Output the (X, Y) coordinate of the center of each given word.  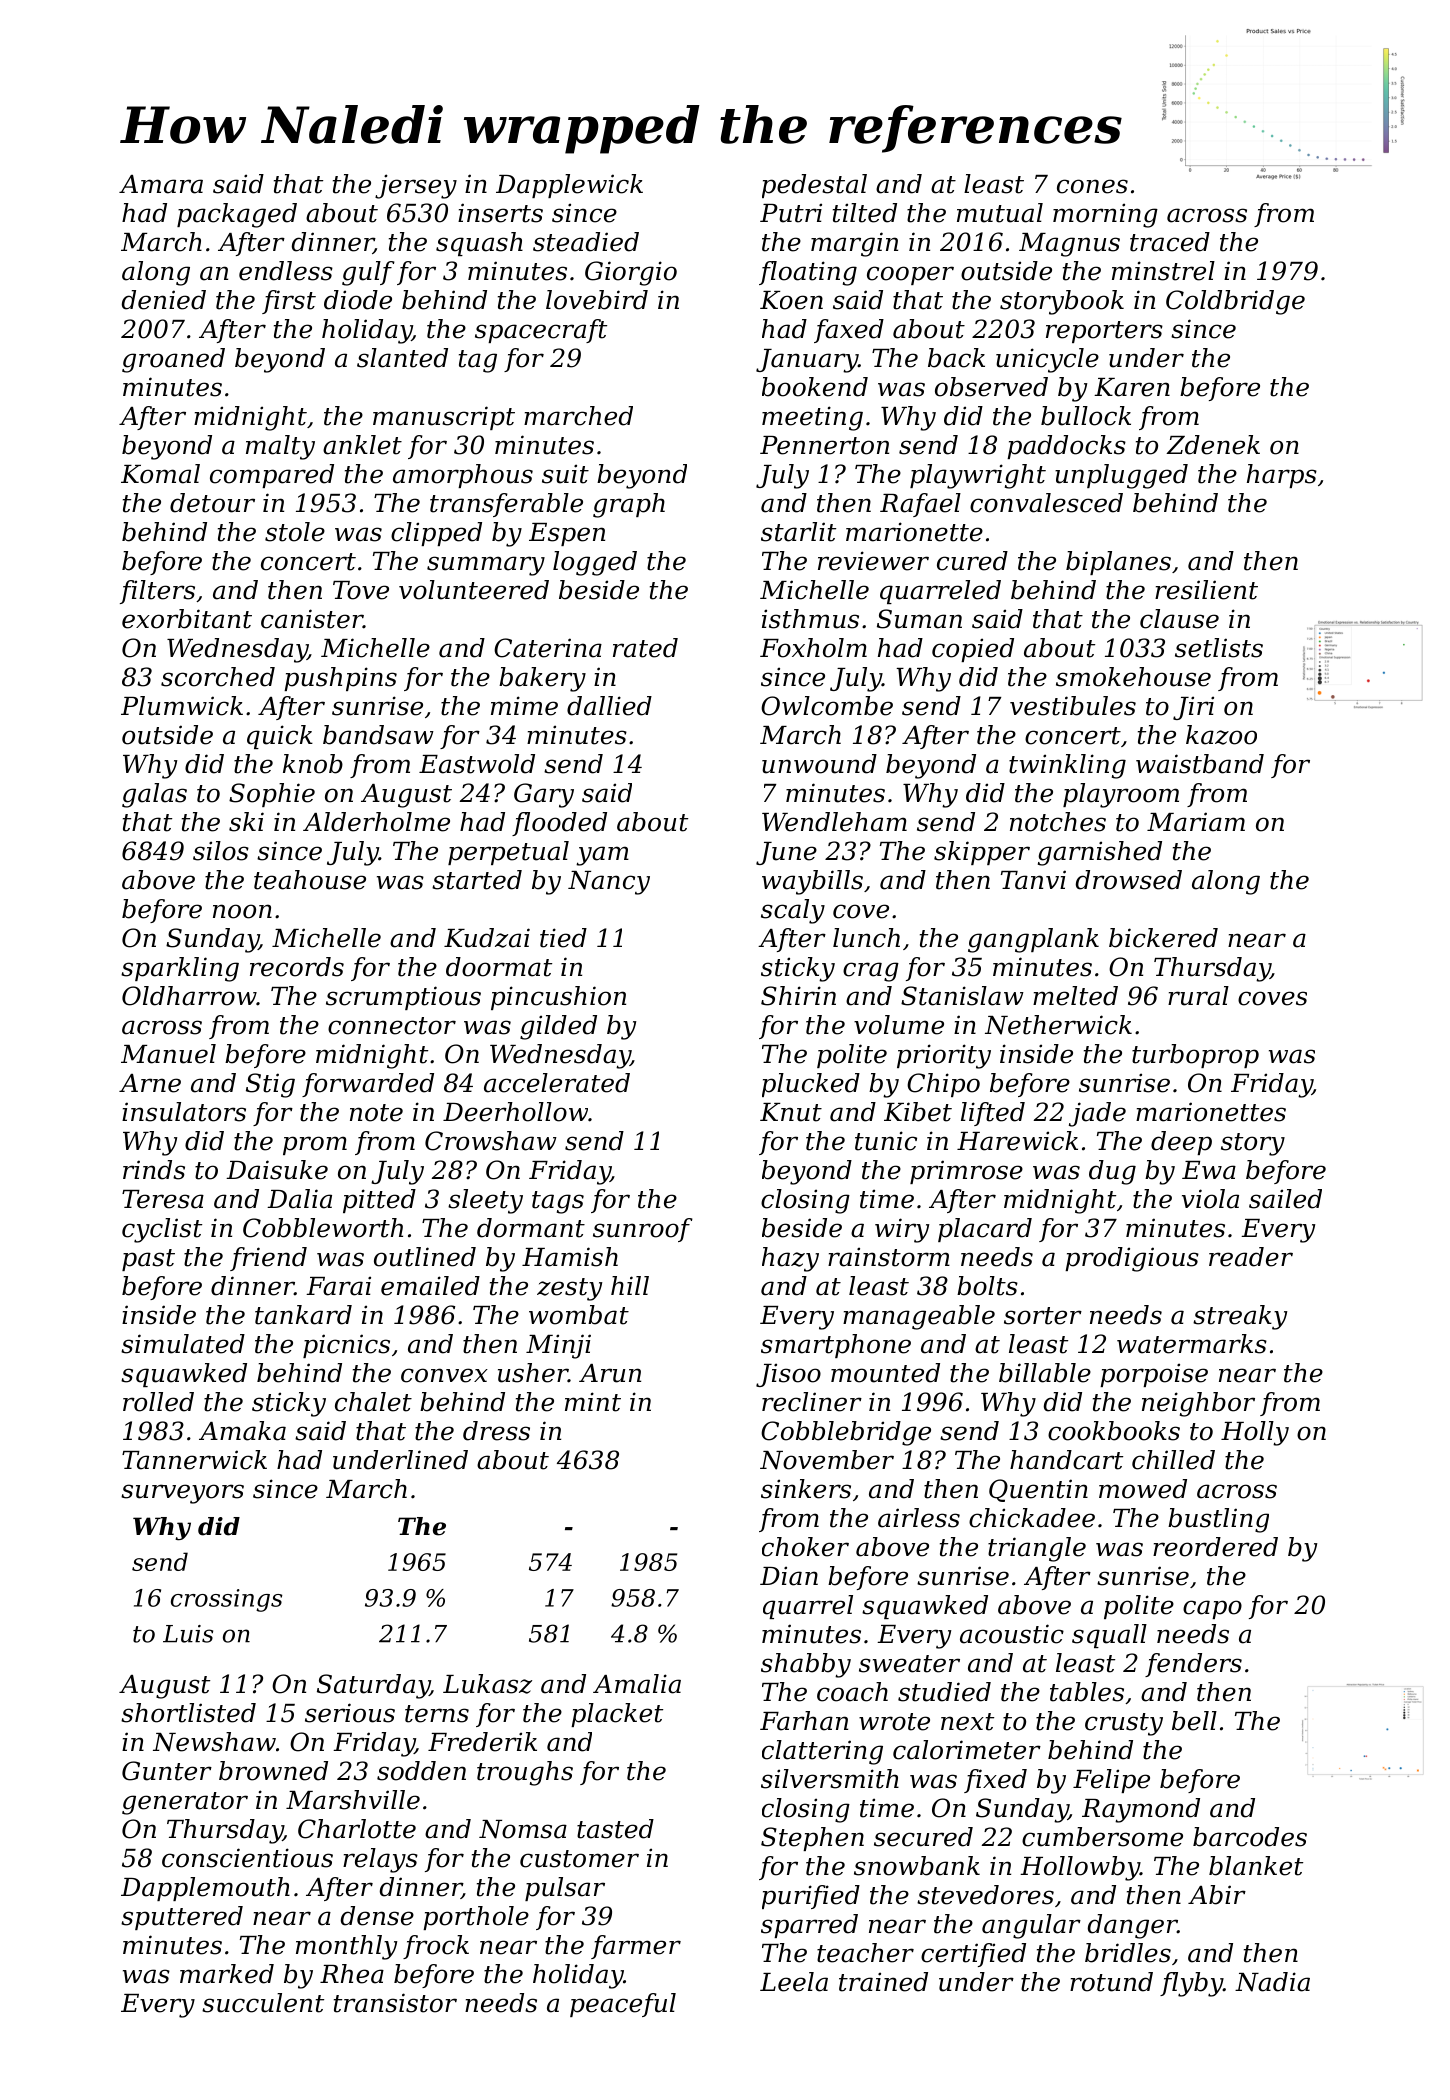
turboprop (1195, 1056)
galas (154, 795)
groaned (173, 360)
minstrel (1163, 271)
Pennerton (824, 445)
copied (973, 650)
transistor (395, 2003)
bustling (1218, 1520)
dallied (609, 706)
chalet (373, 1402)
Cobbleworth (323, 1228)
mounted (885, 1373)
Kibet (918, 1112)
